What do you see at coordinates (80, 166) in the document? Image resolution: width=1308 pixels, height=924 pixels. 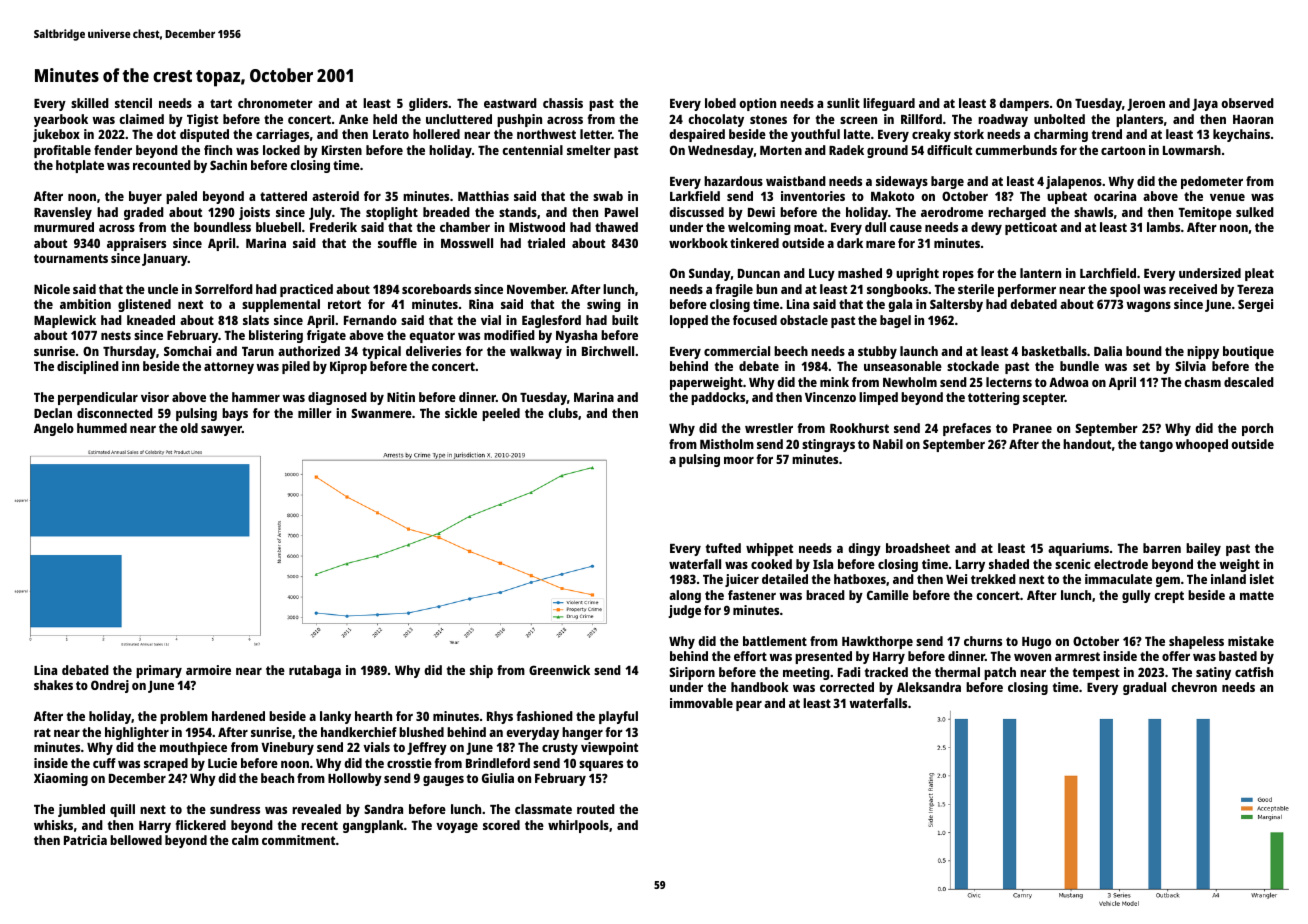 I see `hotplate` at bounding box center [80, 166].
